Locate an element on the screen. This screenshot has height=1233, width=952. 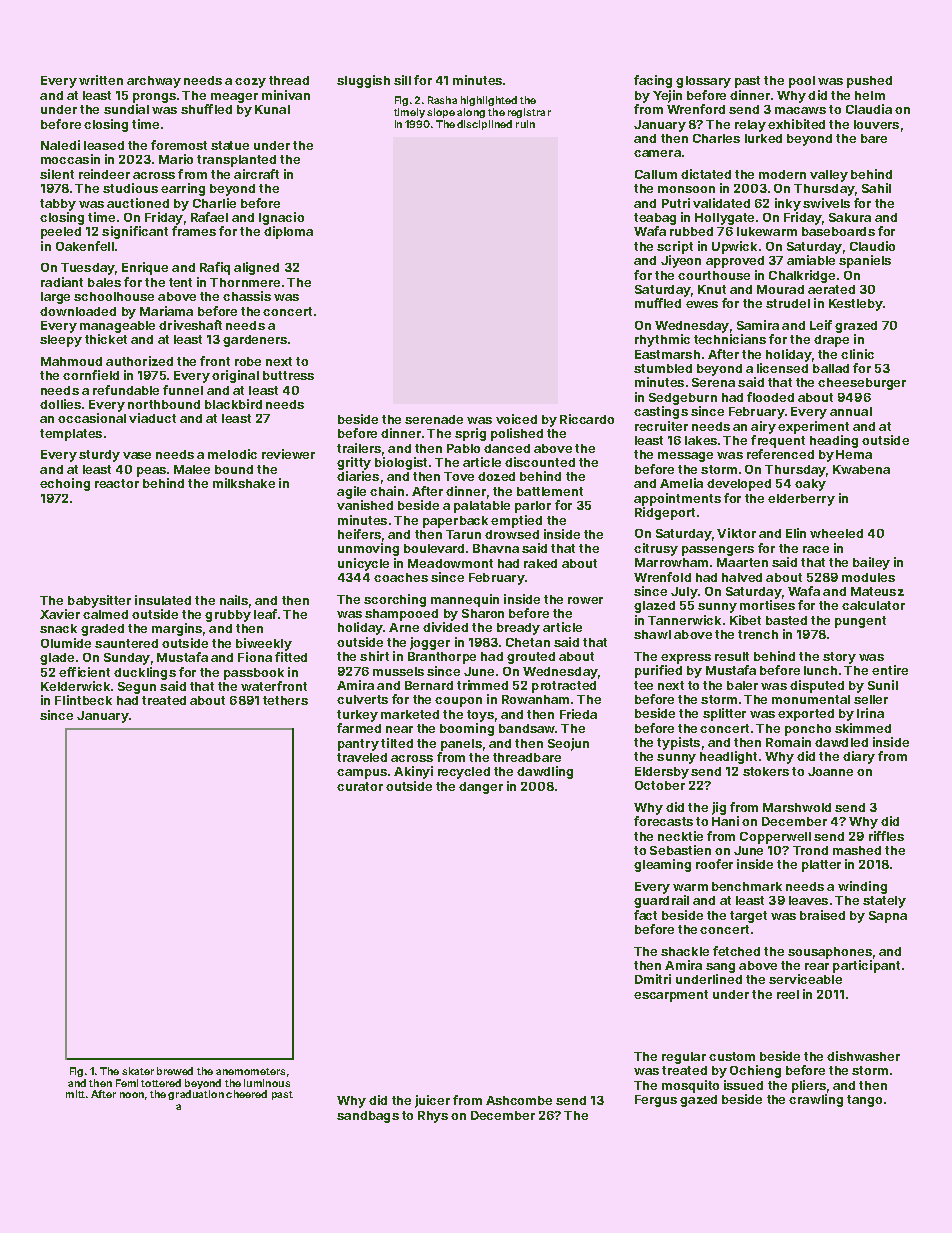
diploma is located at coordinates (288, 232).
